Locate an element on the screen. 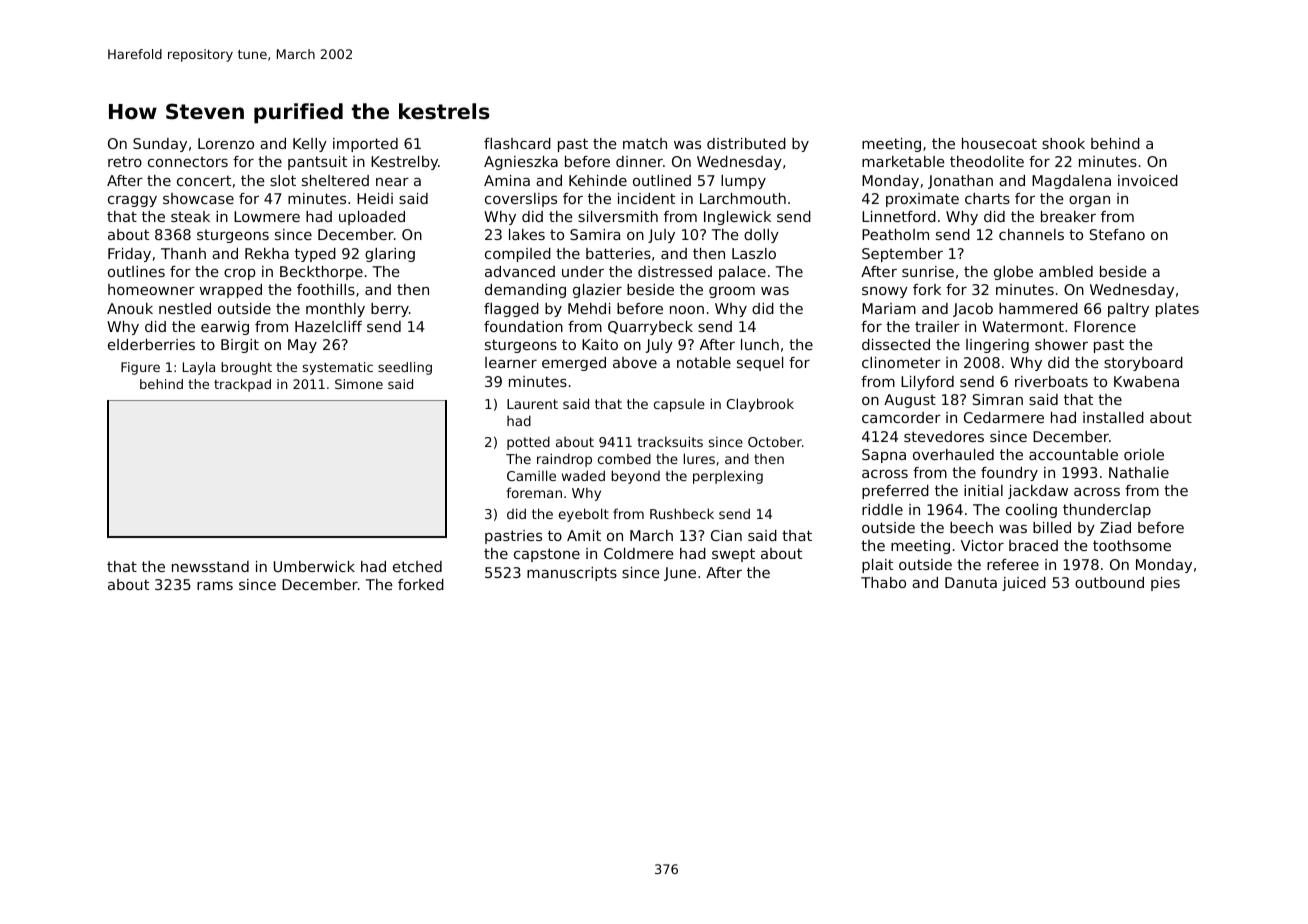 The image size is (1308, 924). Sunday is located at coordinates (160, 145).
